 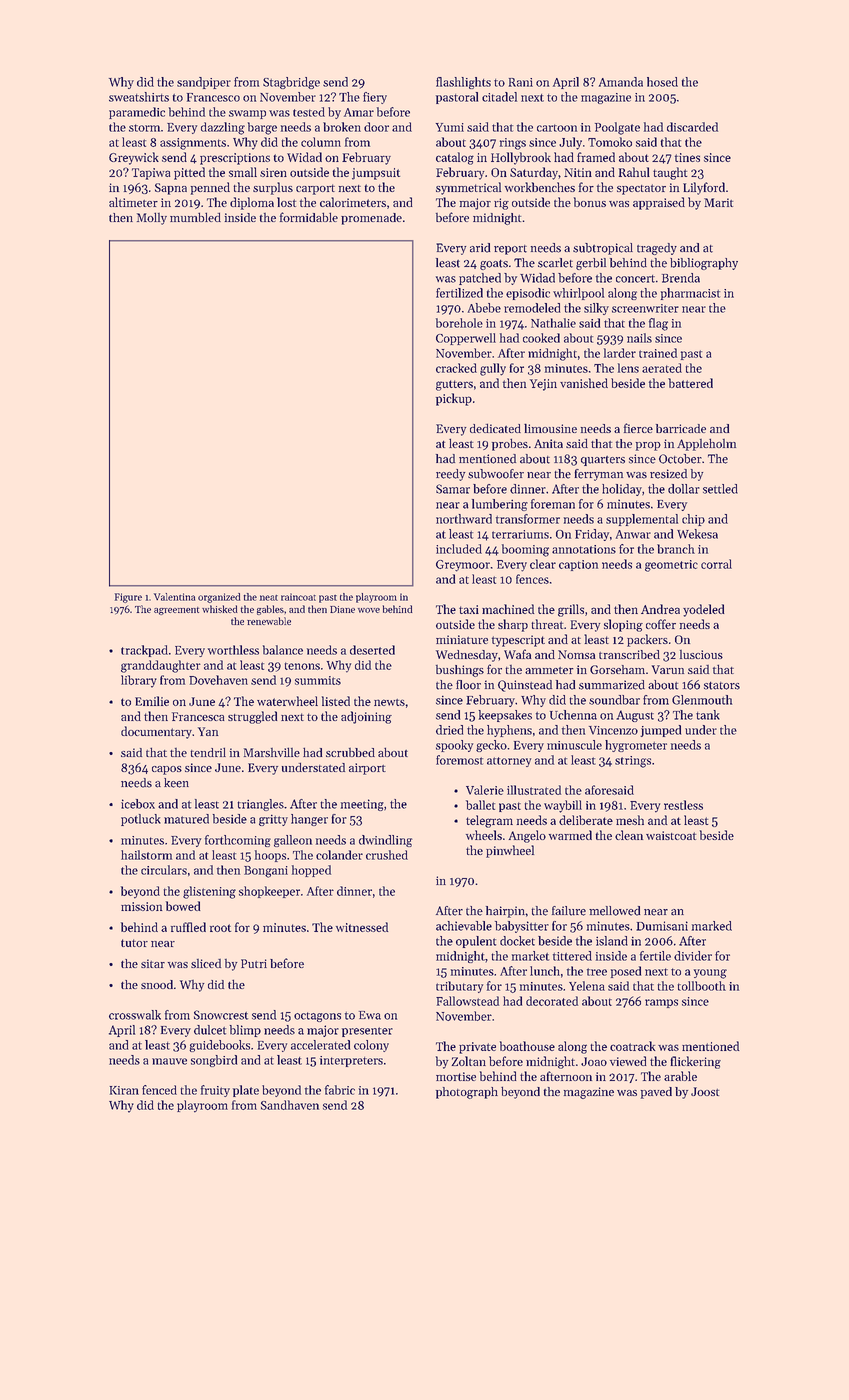 What do you see at coordinates (134, 158) in the document?
I see `Greywick` at bounding box center [134, 158].
